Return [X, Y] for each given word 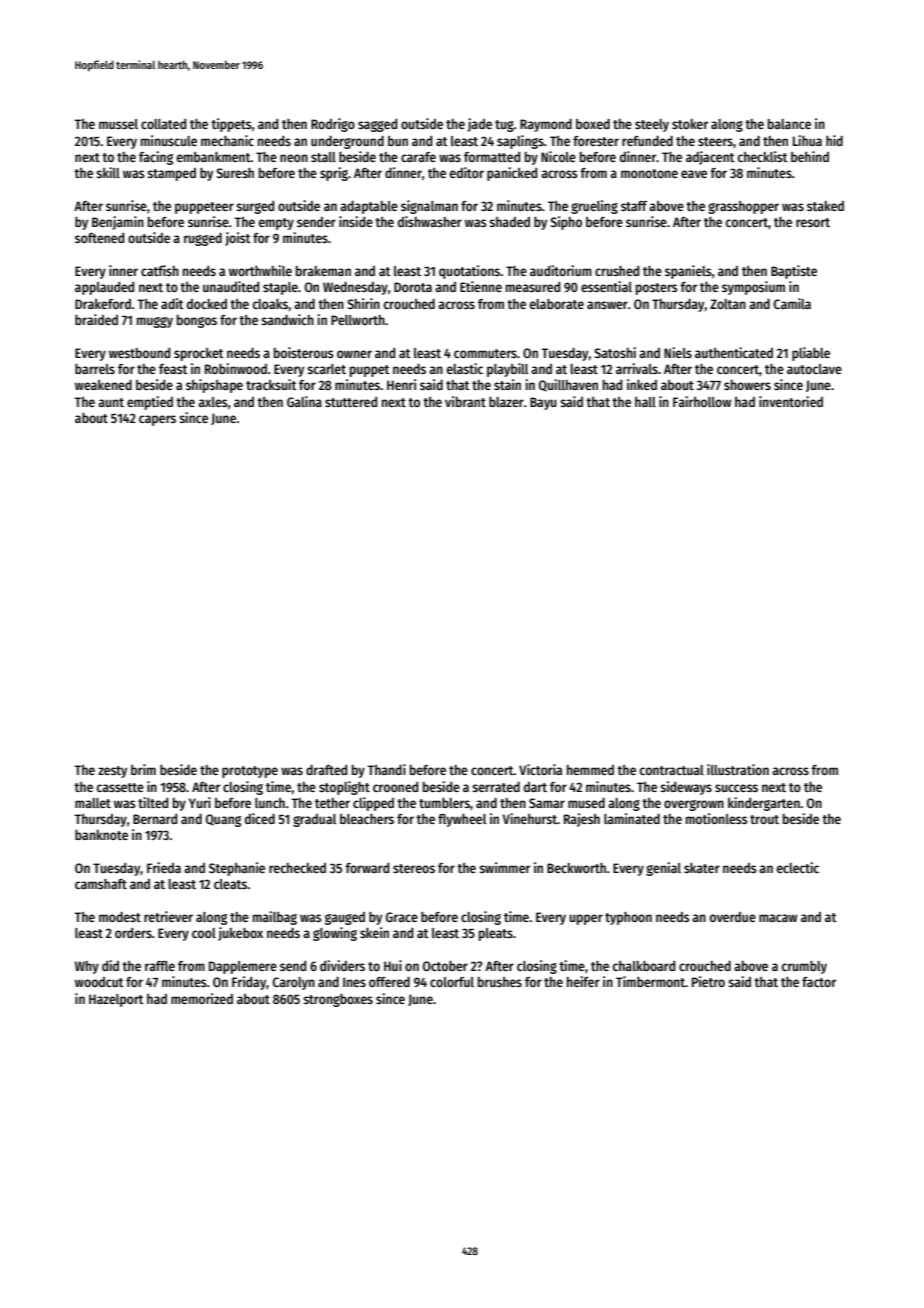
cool [204, 933]
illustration [738, 769]
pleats [496, 934]
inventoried [791, 401]
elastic [465, 368]
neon [294, 158]
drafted [326, 770]
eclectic [798, 867]
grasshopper [743, 207]
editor [467, 172]
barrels [95, 369]
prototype [250, 772]
